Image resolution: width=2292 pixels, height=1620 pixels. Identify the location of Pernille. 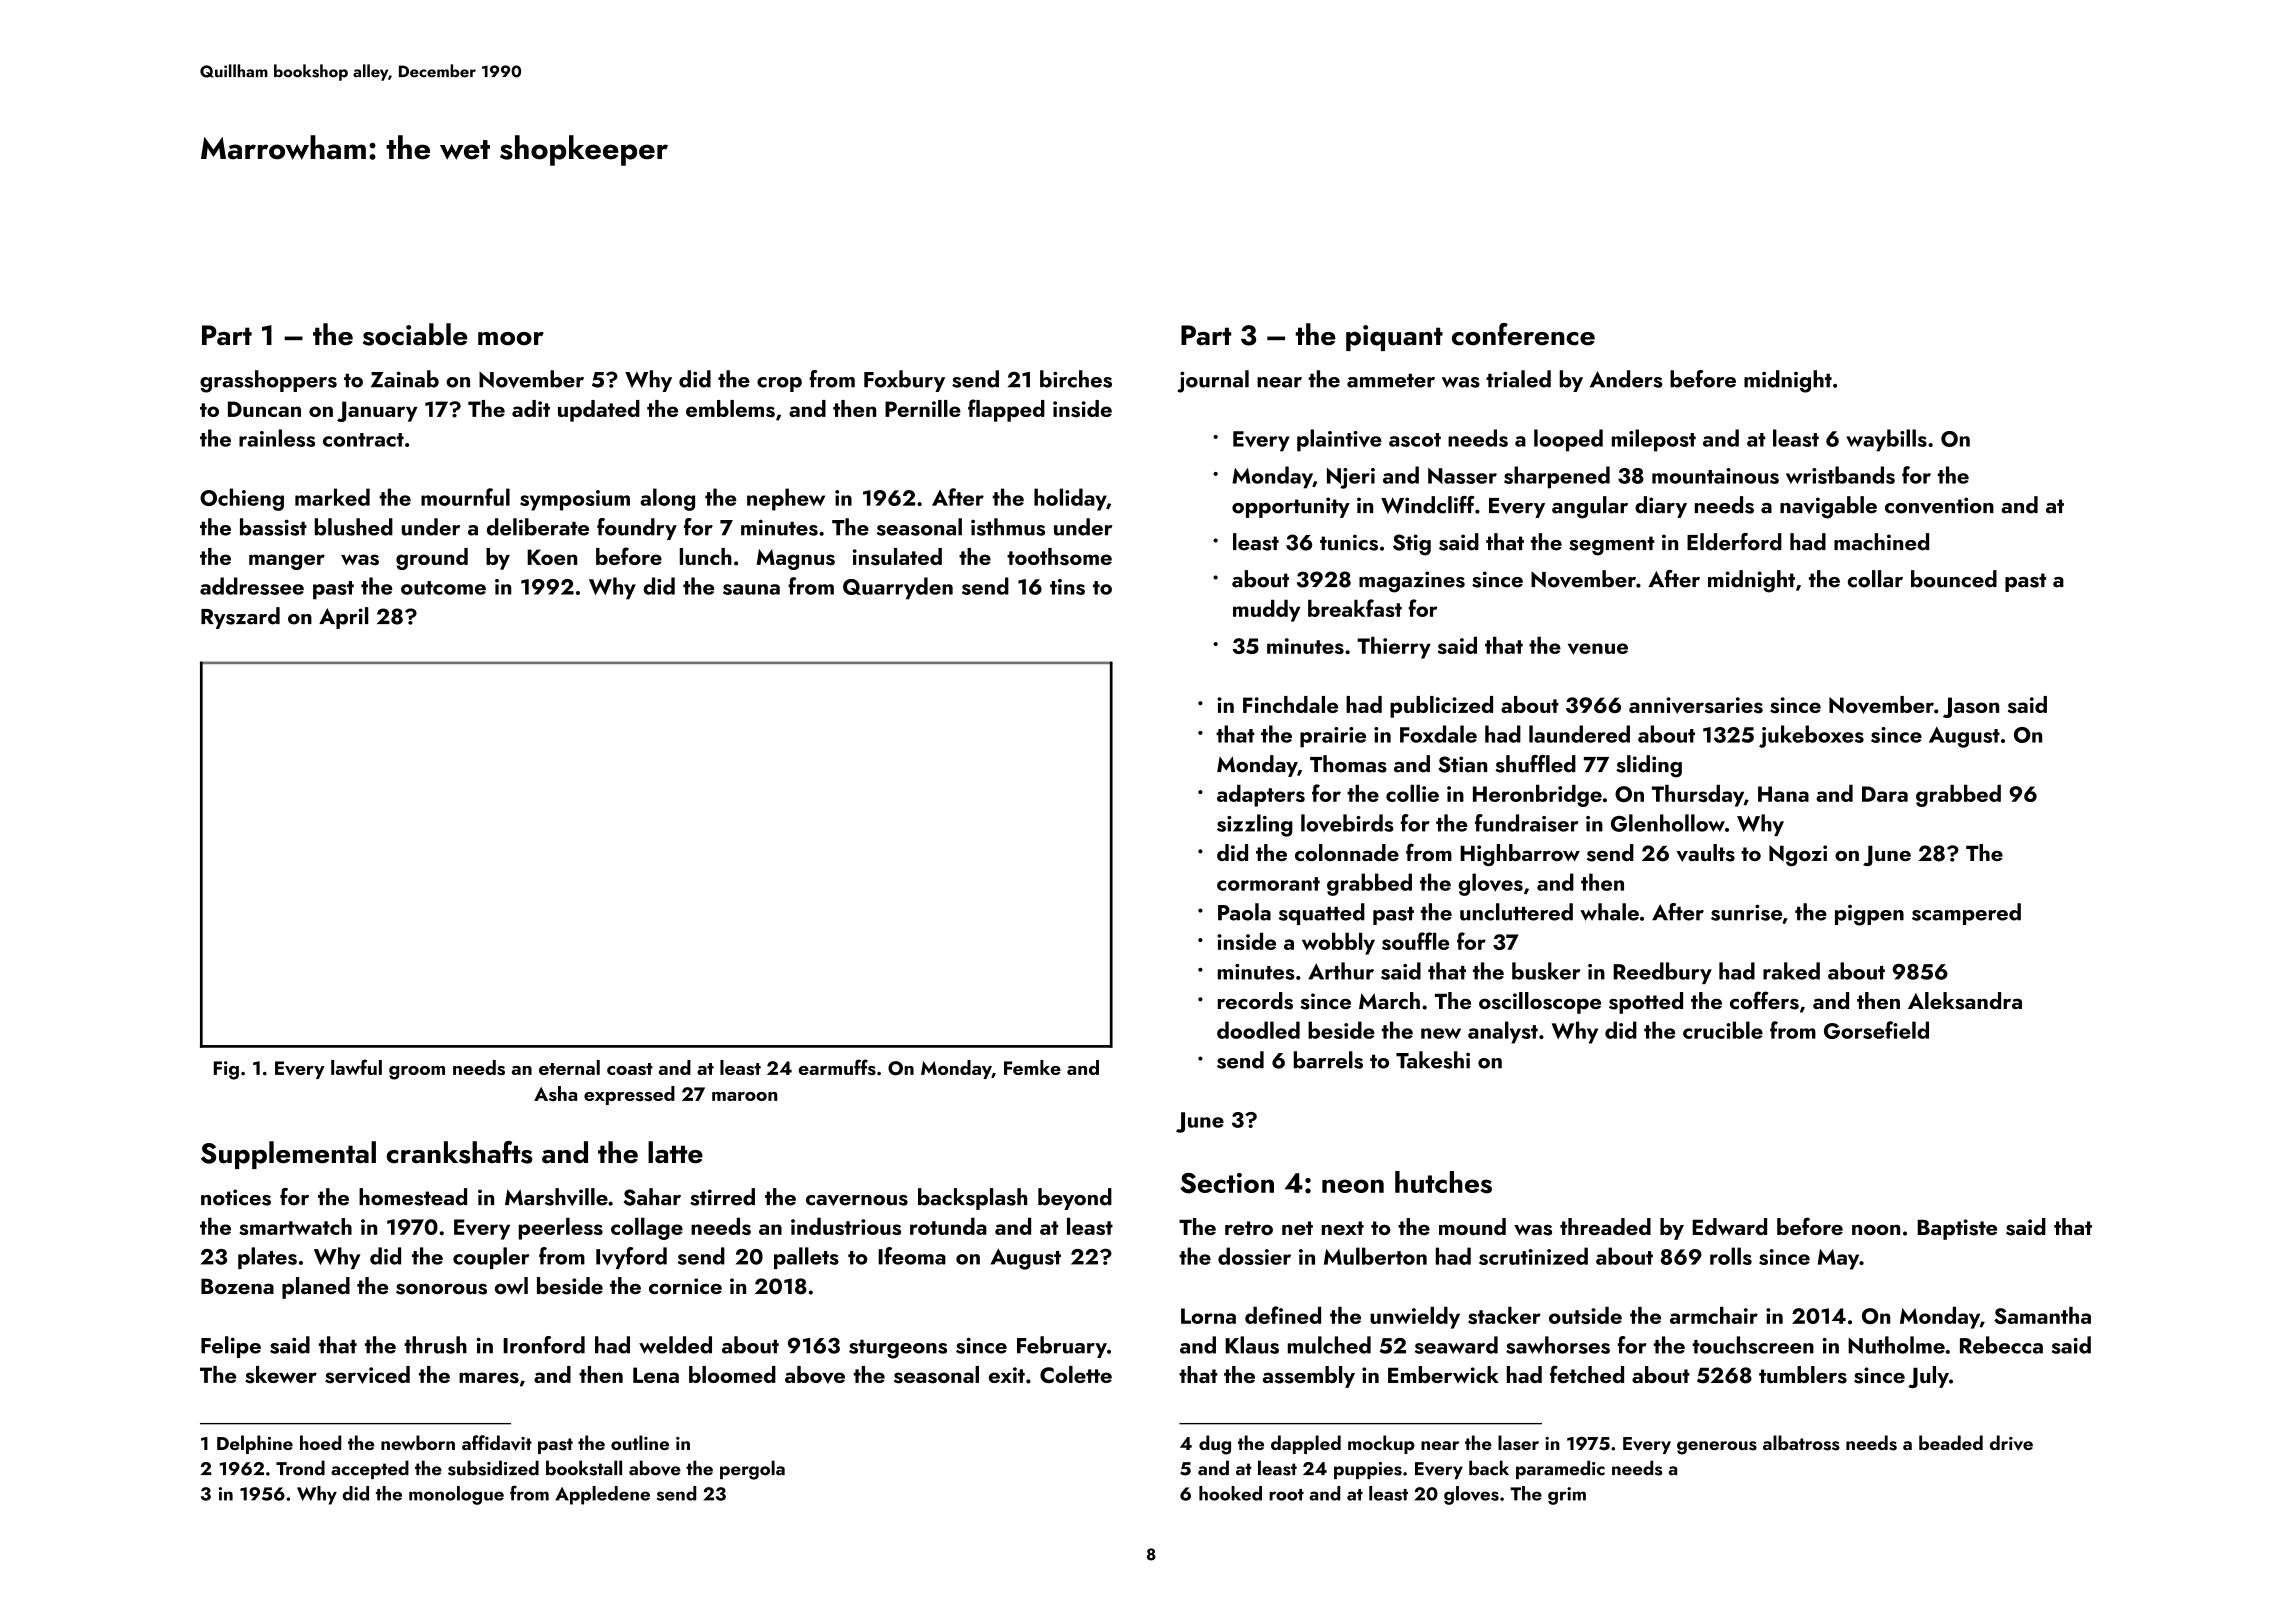
(923, 408).
